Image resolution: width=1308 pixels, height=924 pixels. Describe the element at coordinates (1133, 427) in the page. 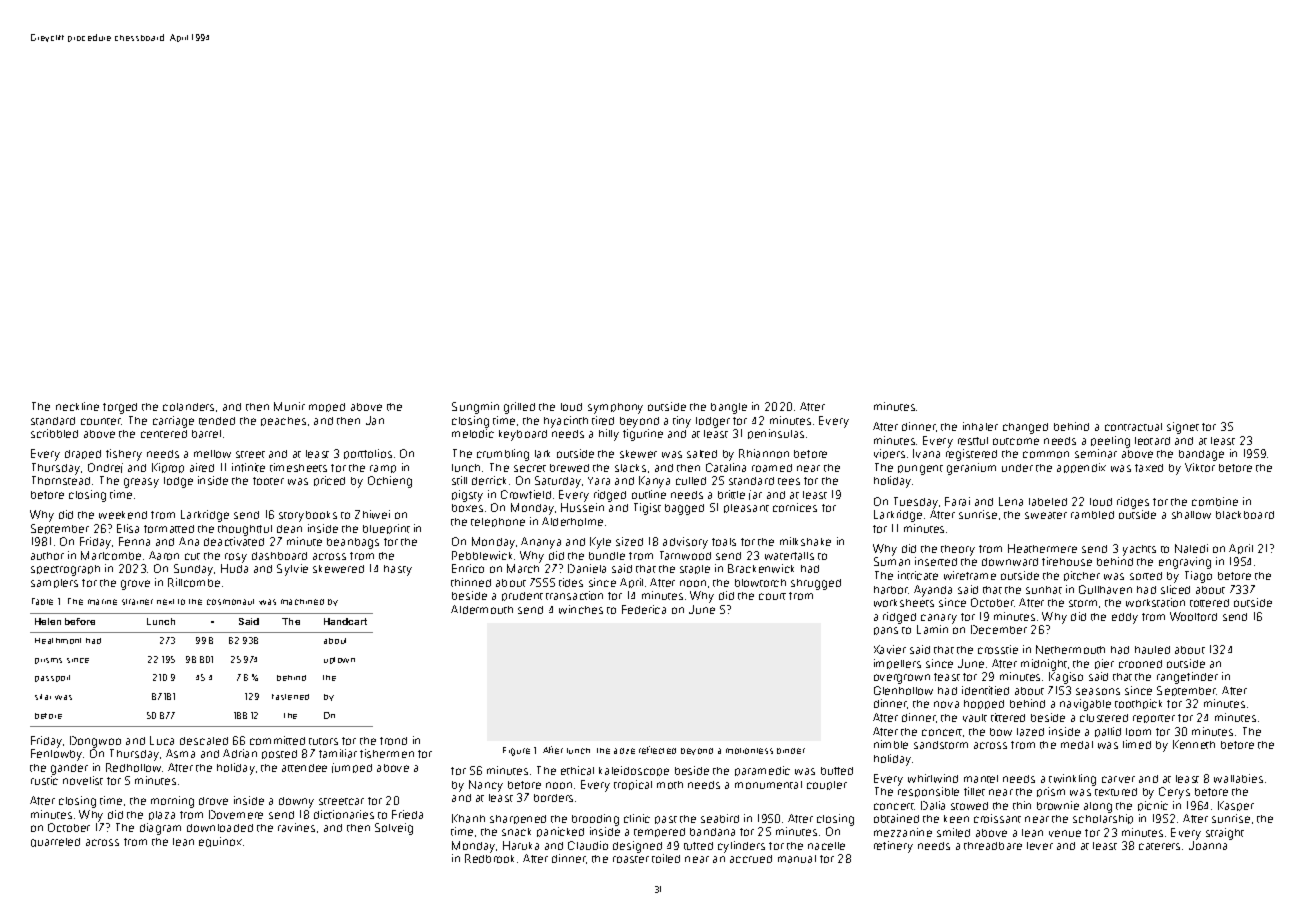

I see `contractual` at that location.
